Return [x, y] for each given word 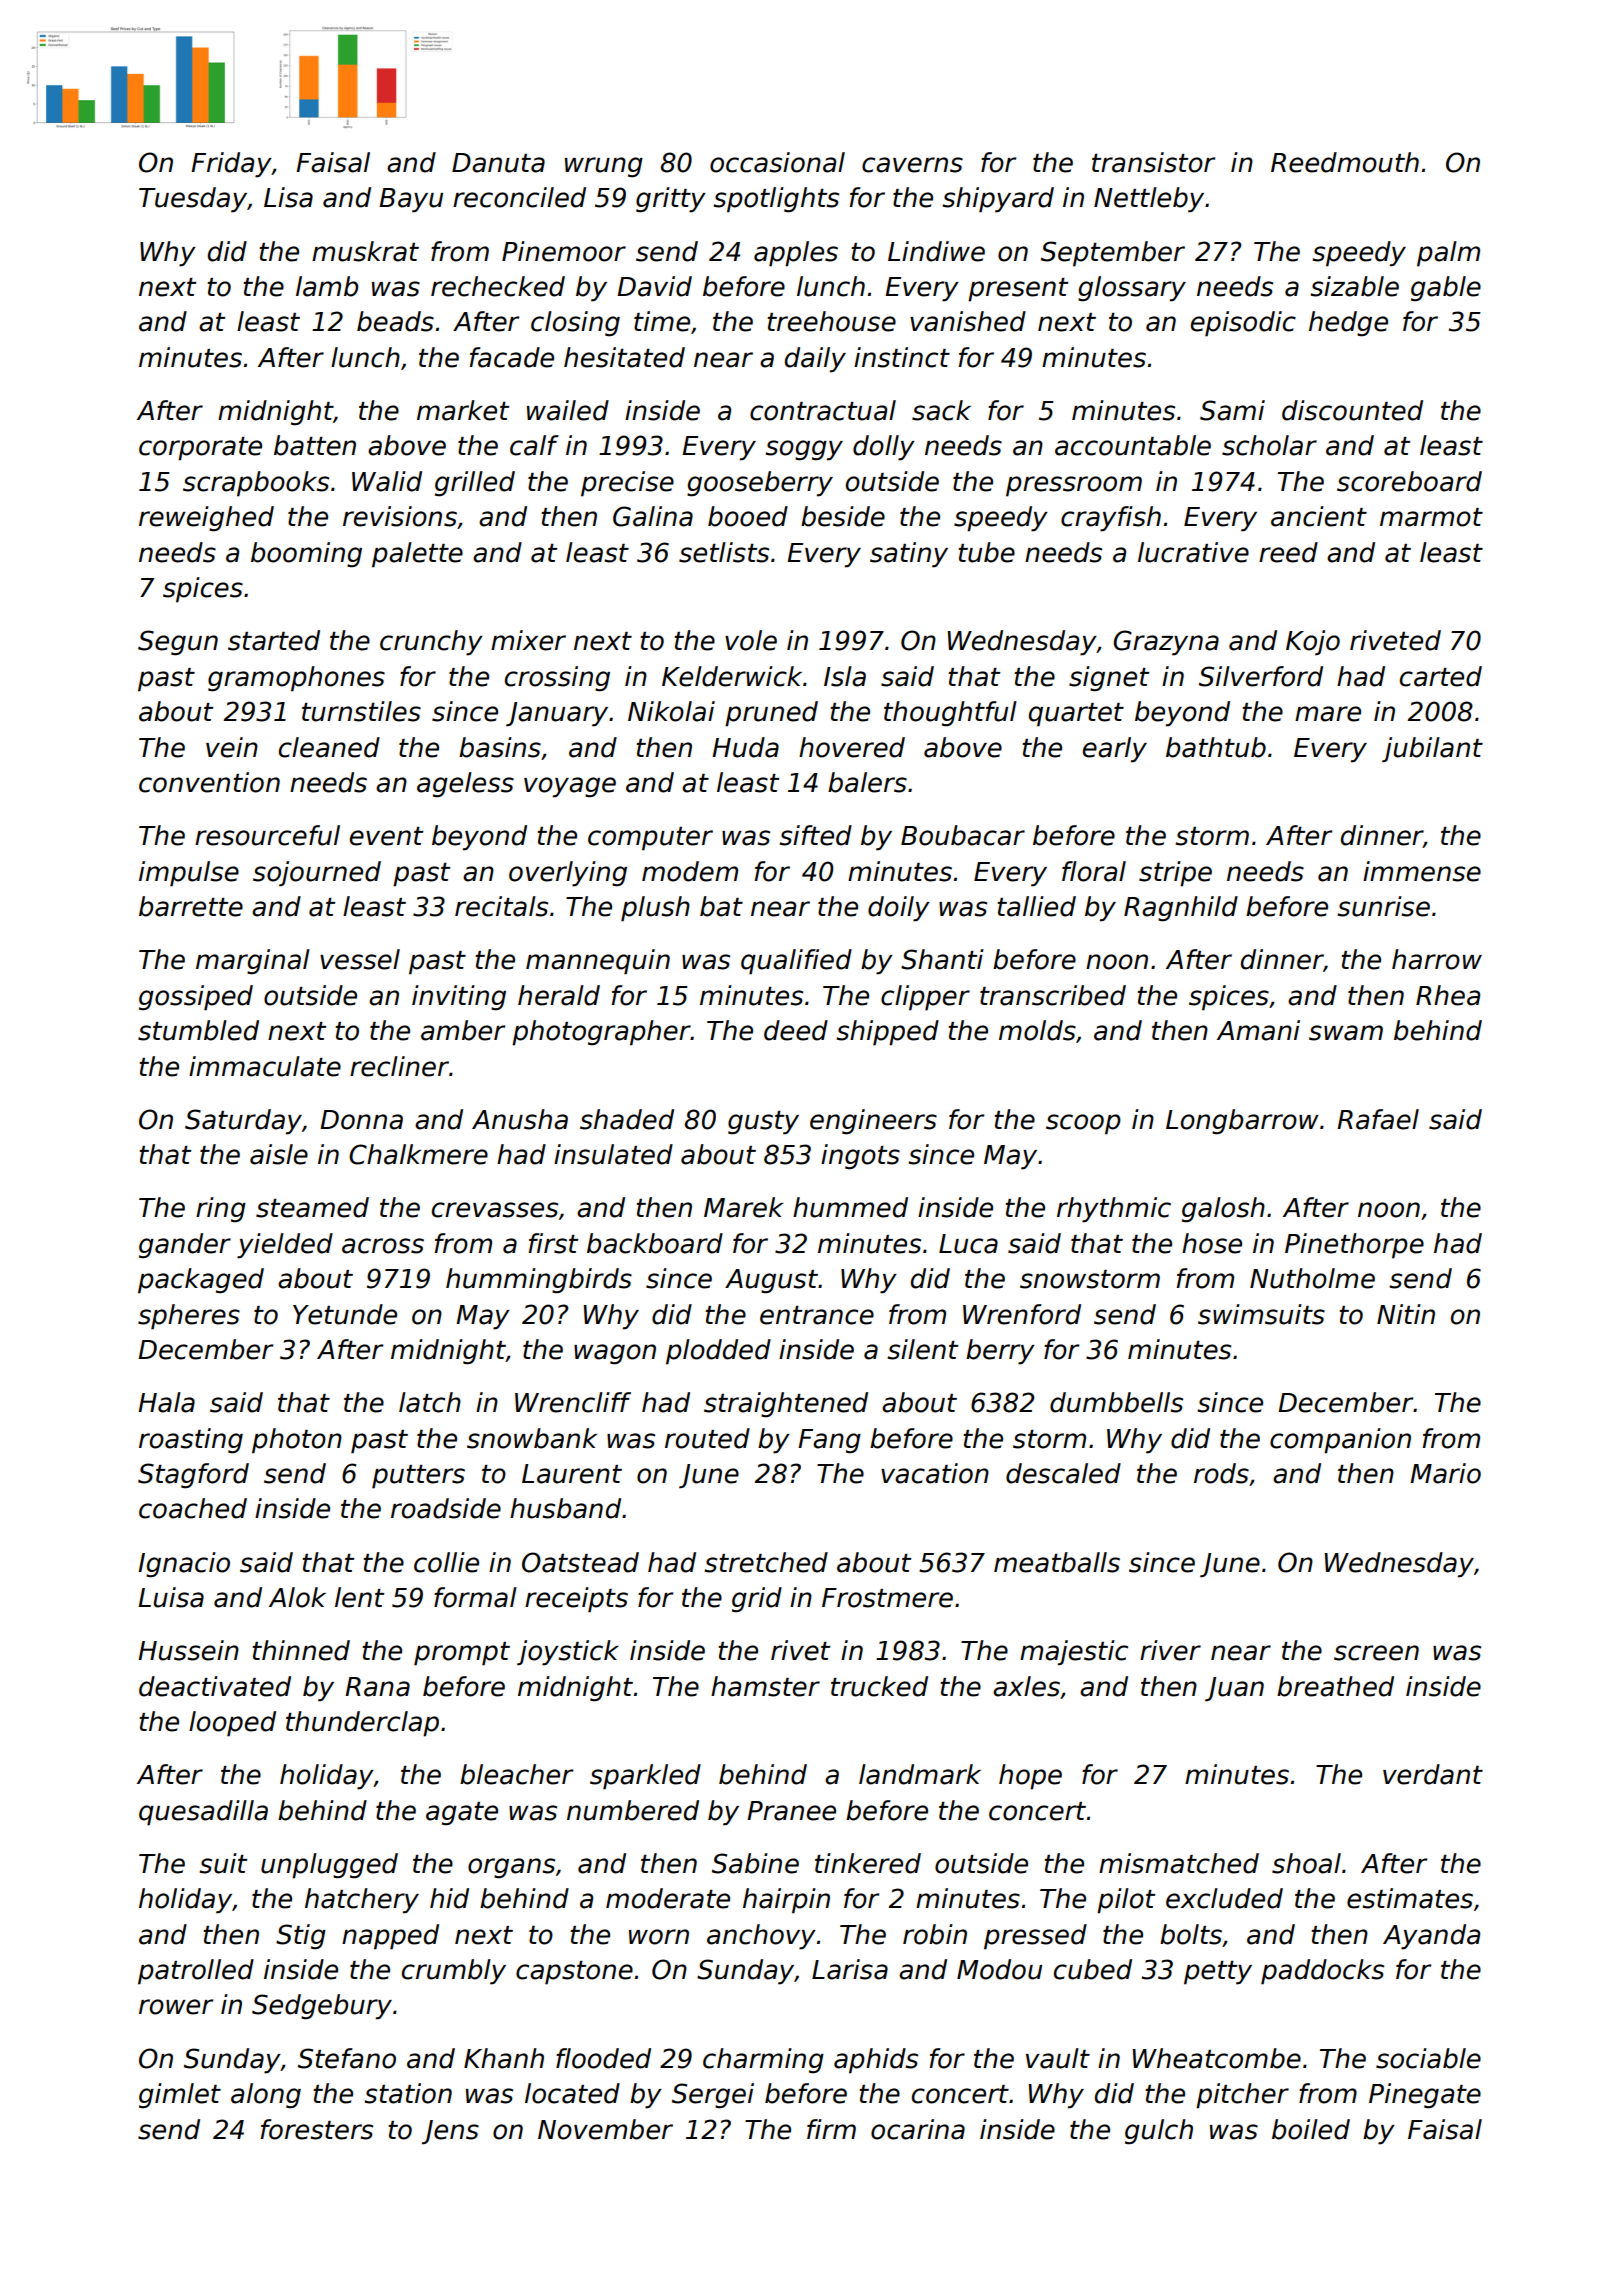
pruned [771, 714]
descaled [1063, 1473]
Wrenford [1022, 1314]
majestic [1074, 1653]
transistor [1153, 162]
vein [232, 747]
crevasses [495, 1210]
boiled [1311, 2129]
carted [1441, 676]
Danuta [498, 163]
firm [831, 2129]
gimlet [180, 2096]
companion [1340, 1441]
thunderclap [362, 1724]
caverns [912, 165]
